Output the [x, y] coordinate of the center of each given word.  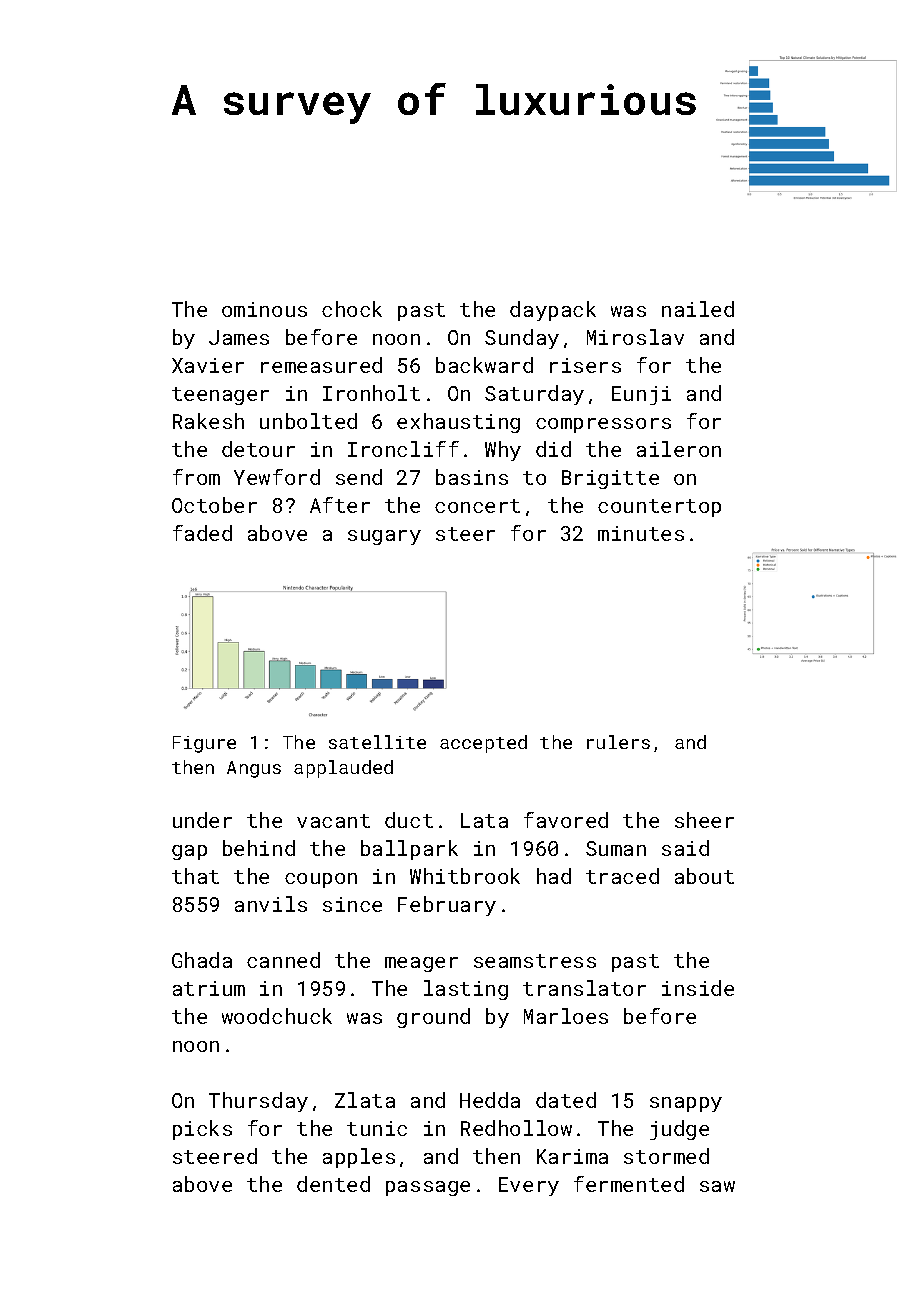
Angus [254, 769]
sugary [384, 537]
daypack [553, 311]
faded [202, 533]
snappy [686, 1104]
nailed [698, 309]
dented [333, 1184]
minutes [641, 533]
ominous [264, 309]
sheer [704, 820]
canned [283, 960]
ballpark [409, 850]
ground [433, 1018]
